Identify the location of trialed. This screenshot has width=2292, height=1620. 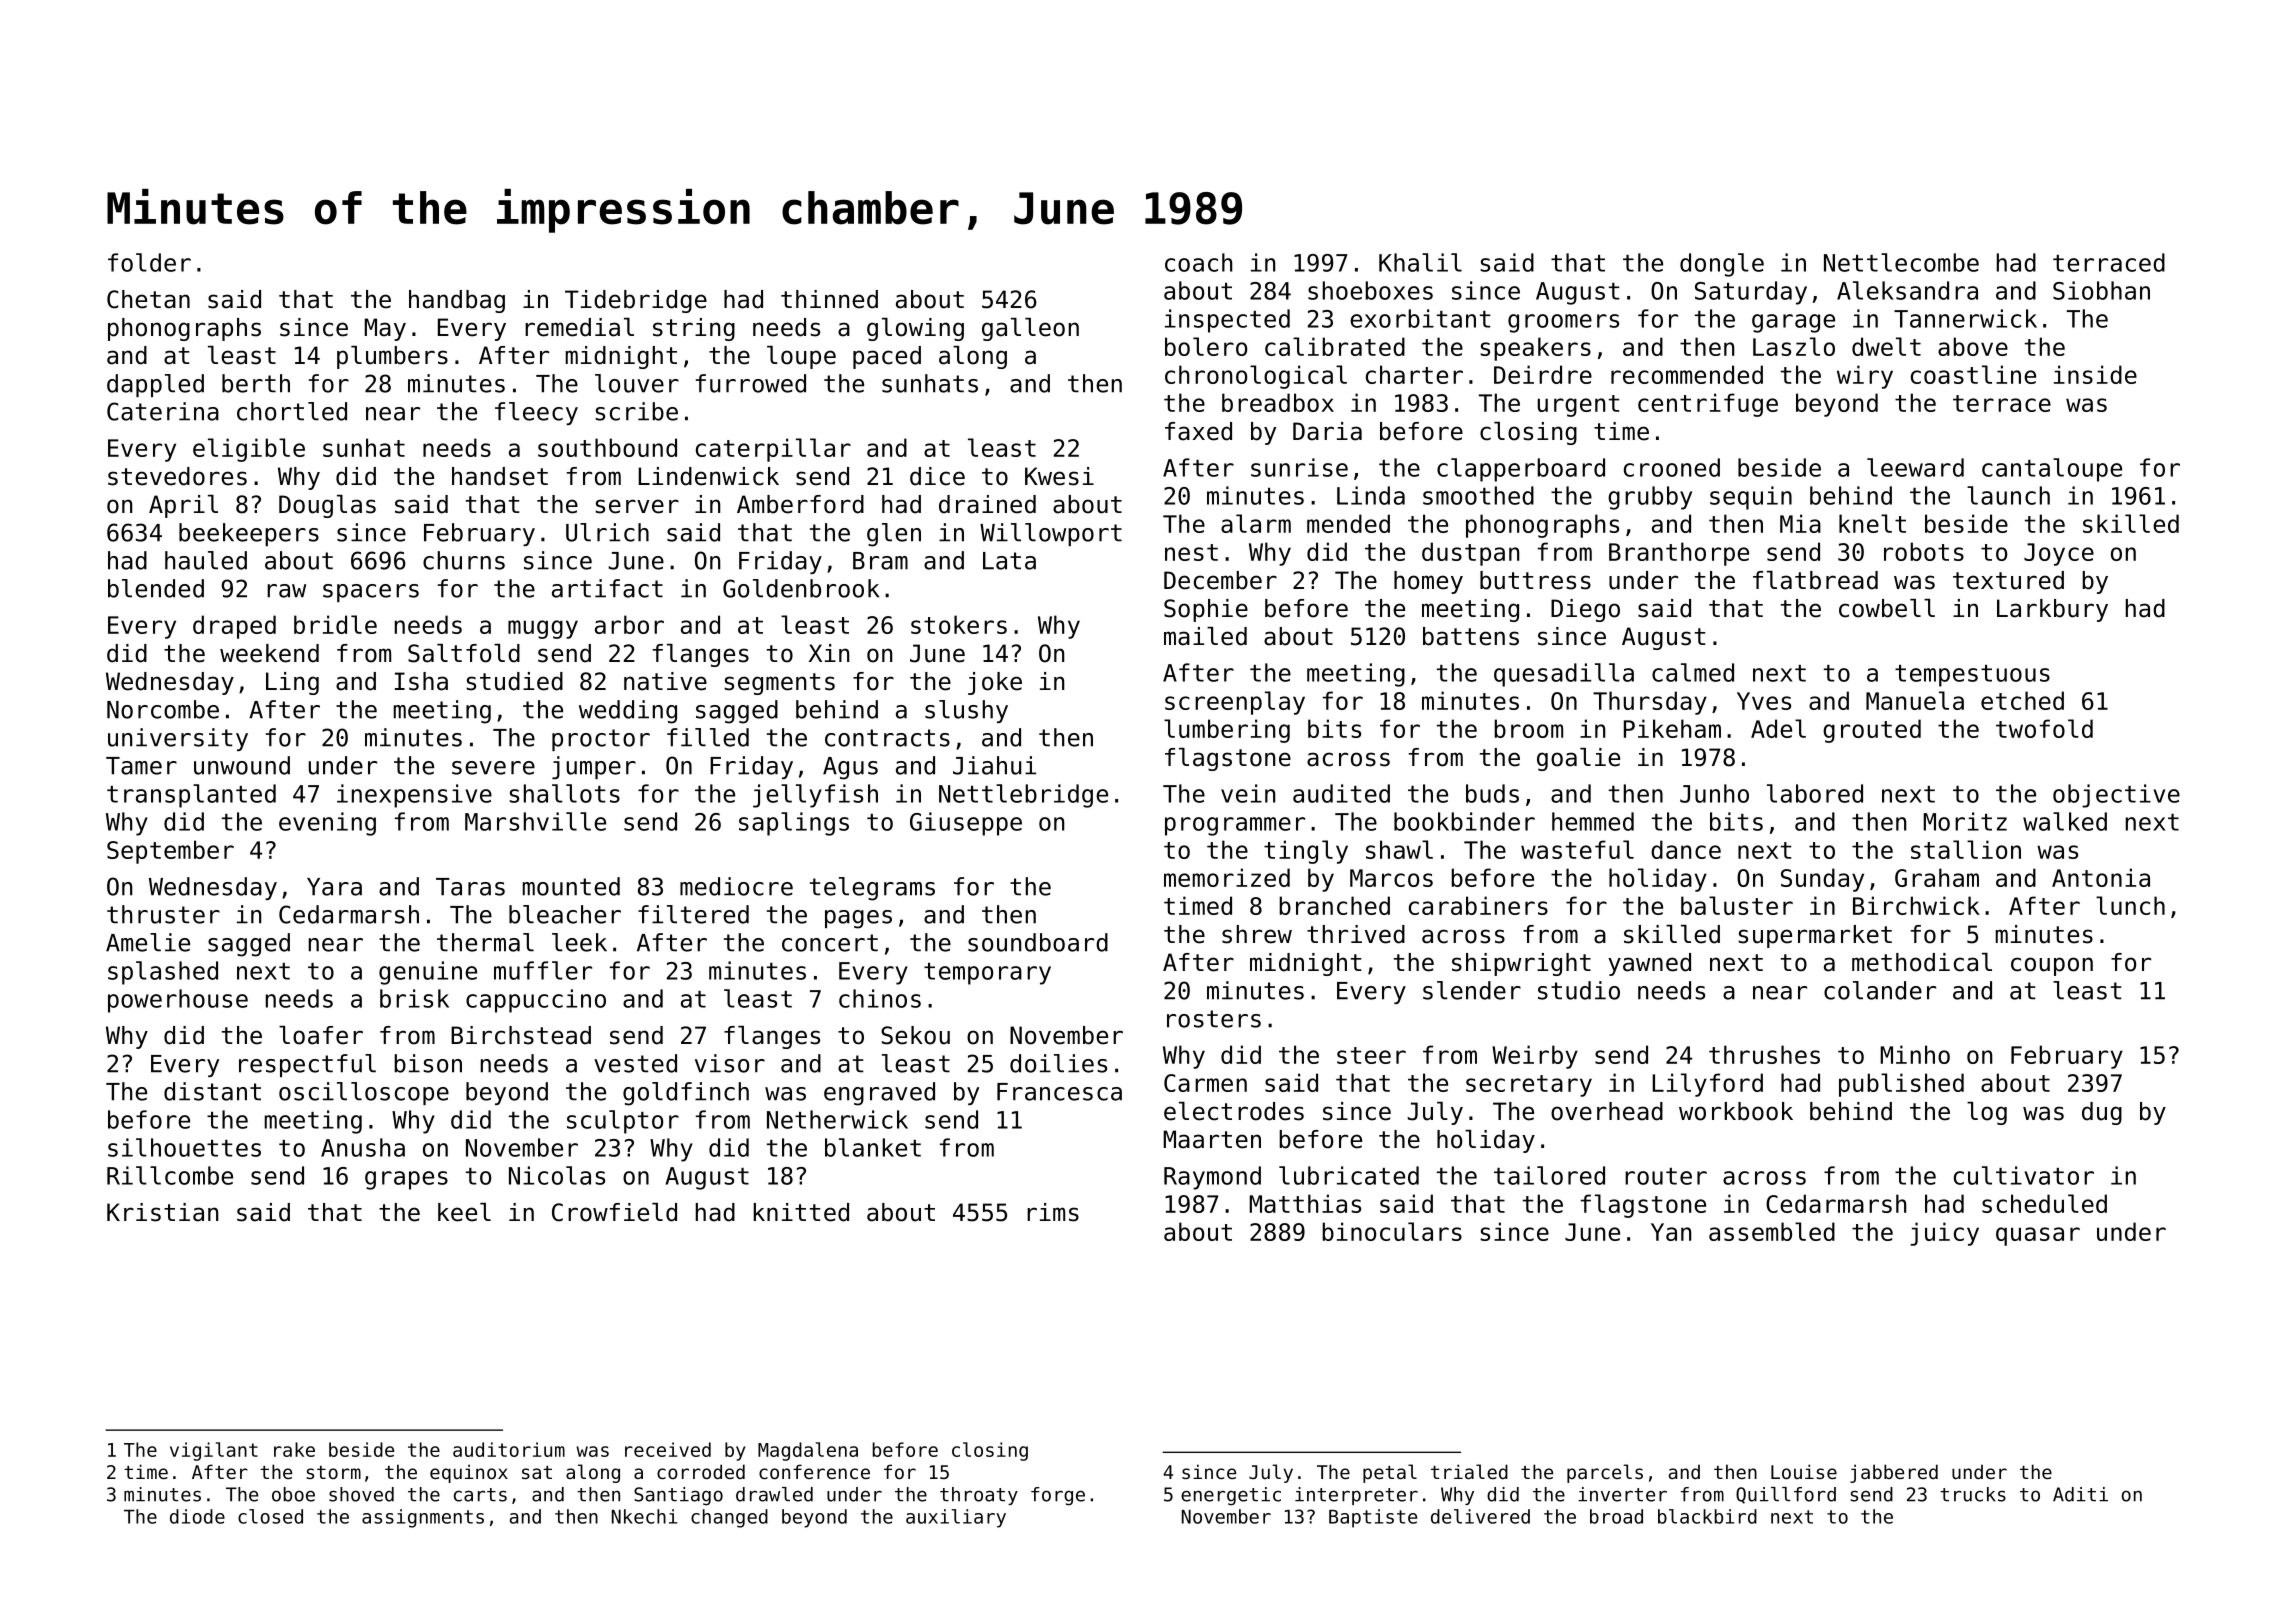
(1469, 1471).
